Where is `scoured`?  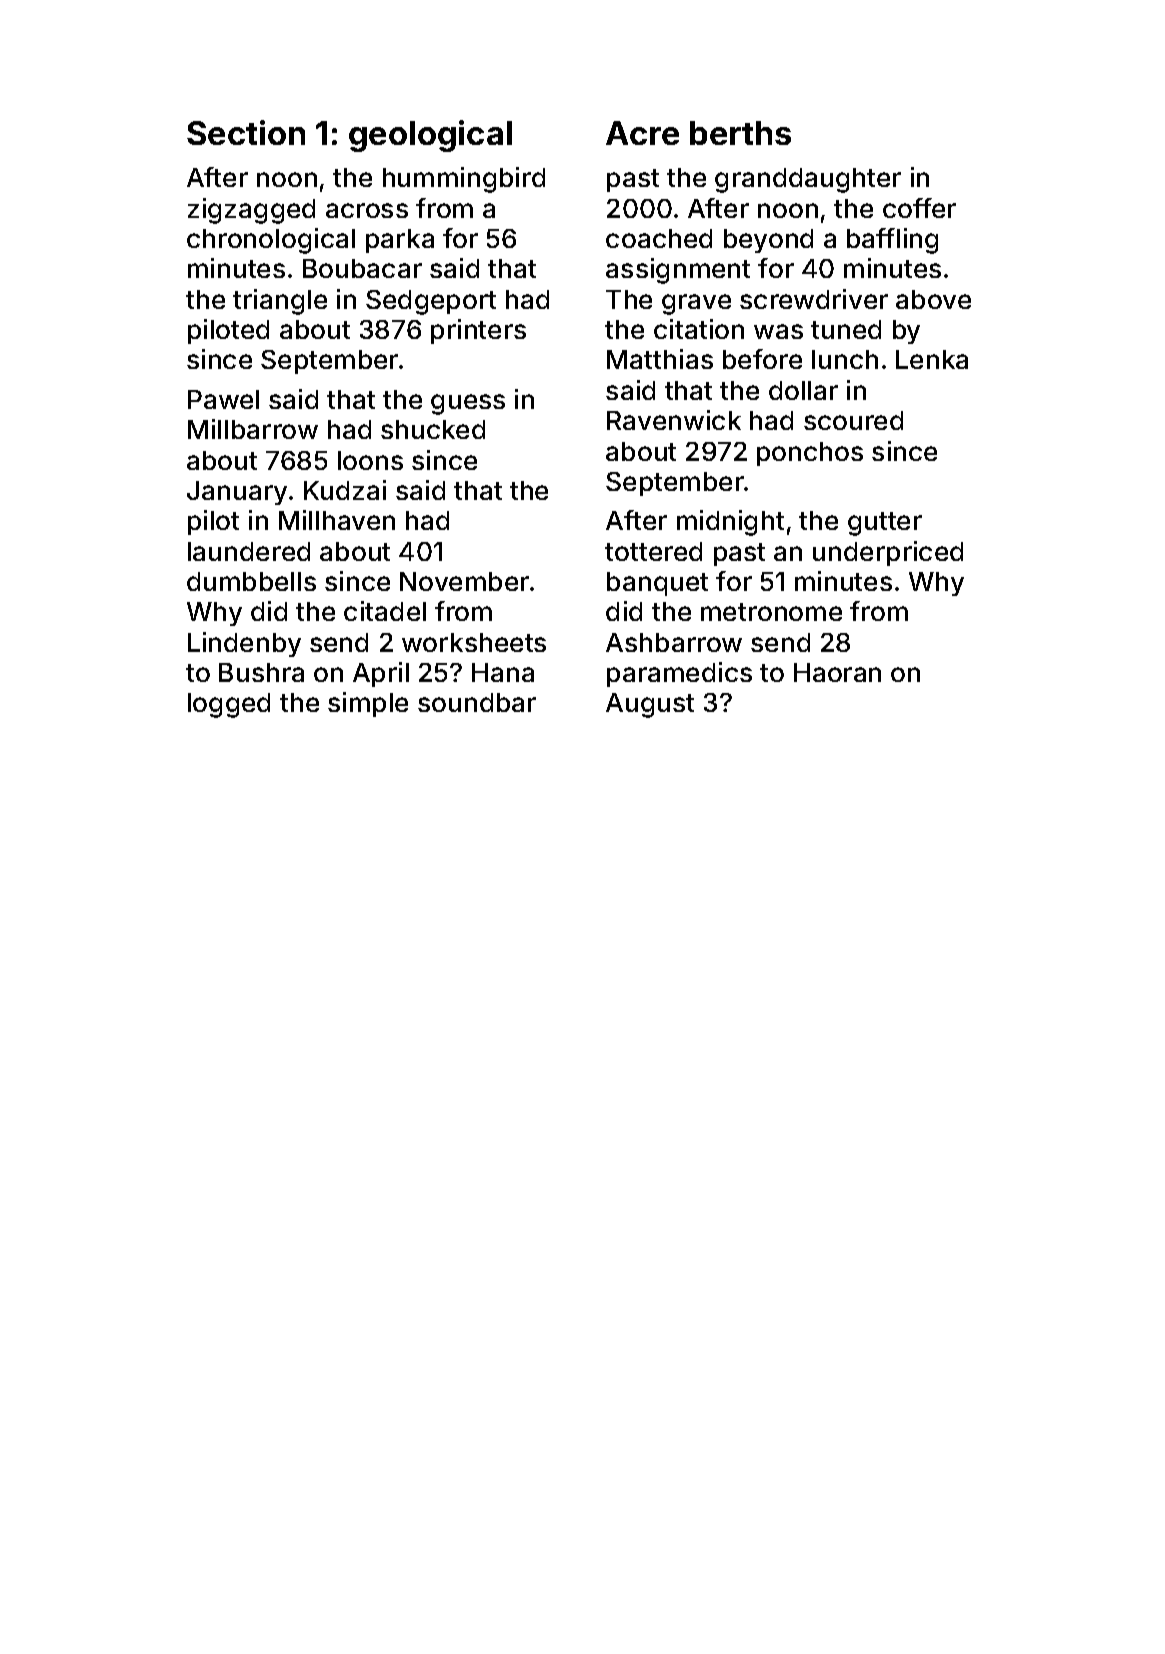
scoured is located at coordinates (853, 420).
